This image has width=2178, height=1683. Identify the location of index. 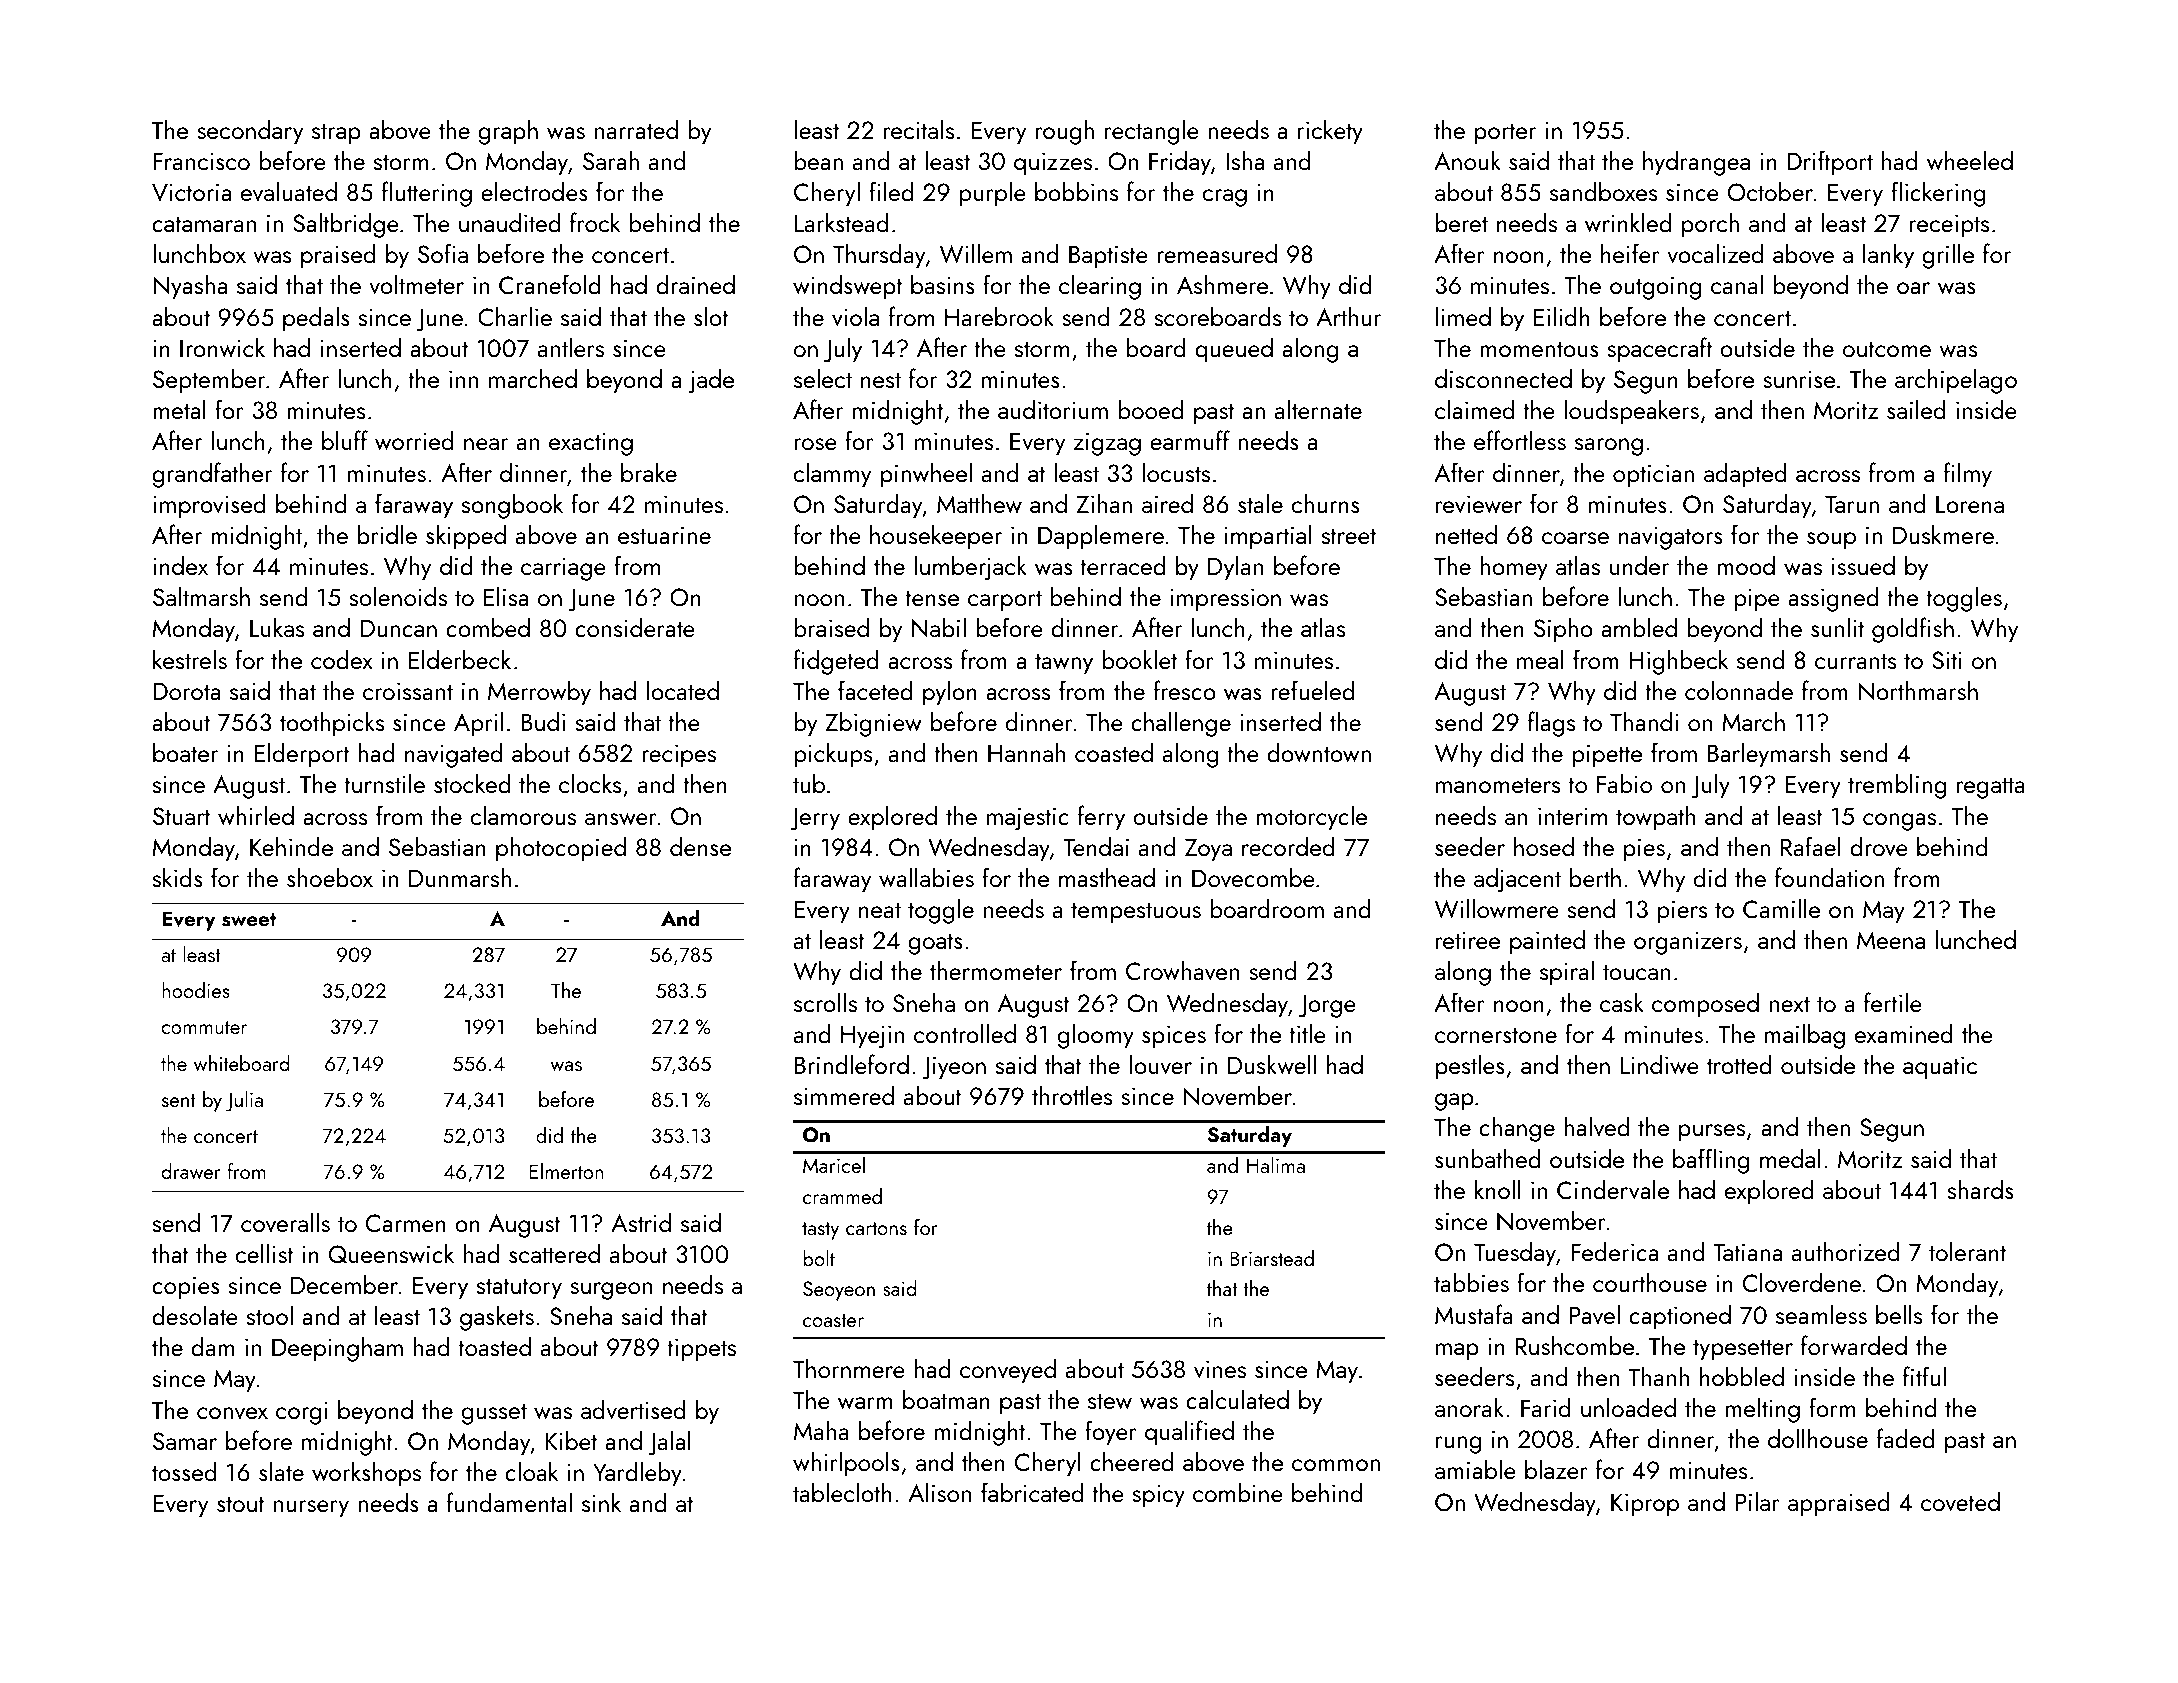
(180, 565).
